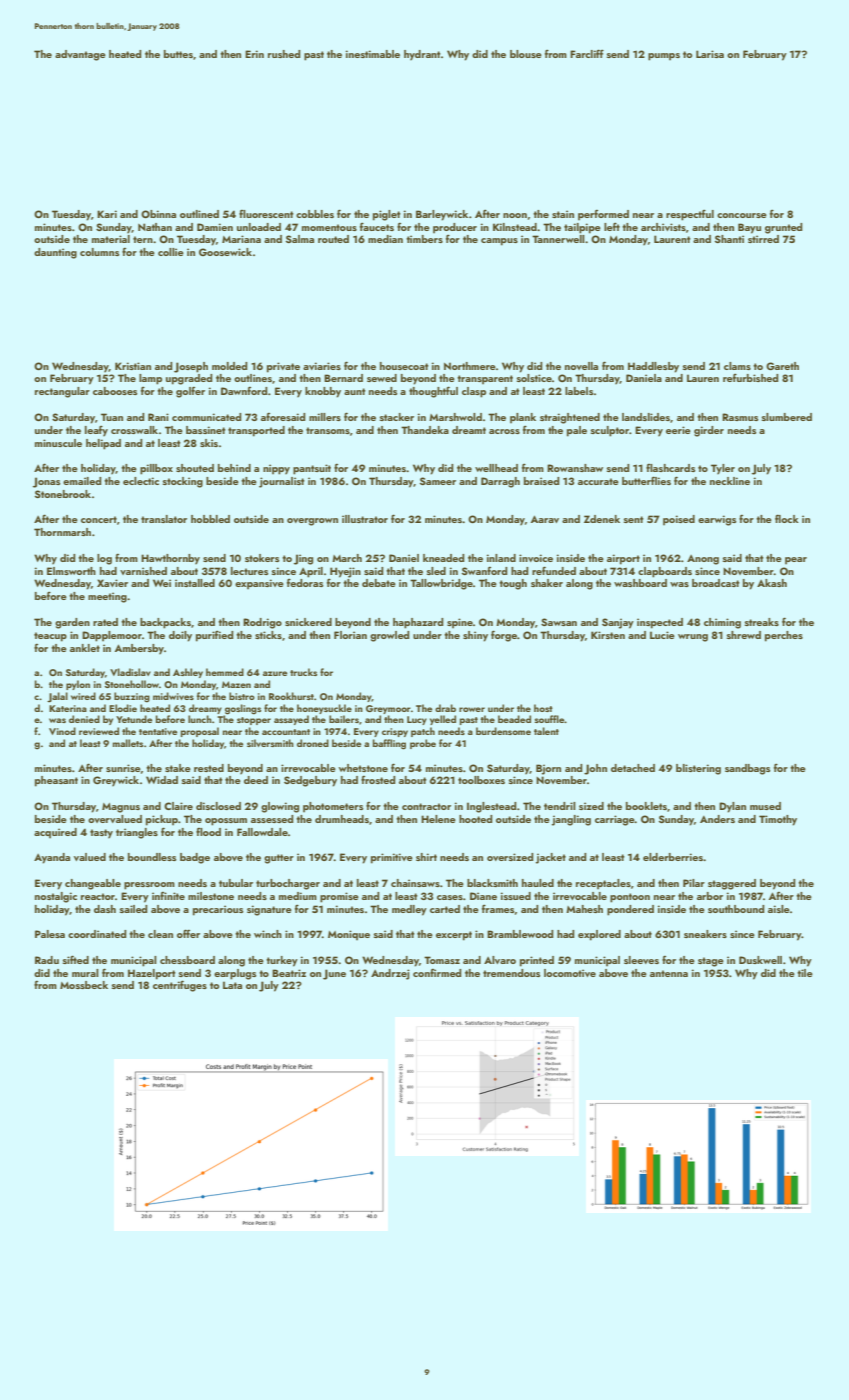 The image size is (849, 1400). What do you see at coordinates (710, 54) in the image?
I see `Larisa` at bounding box center [710, 54].
